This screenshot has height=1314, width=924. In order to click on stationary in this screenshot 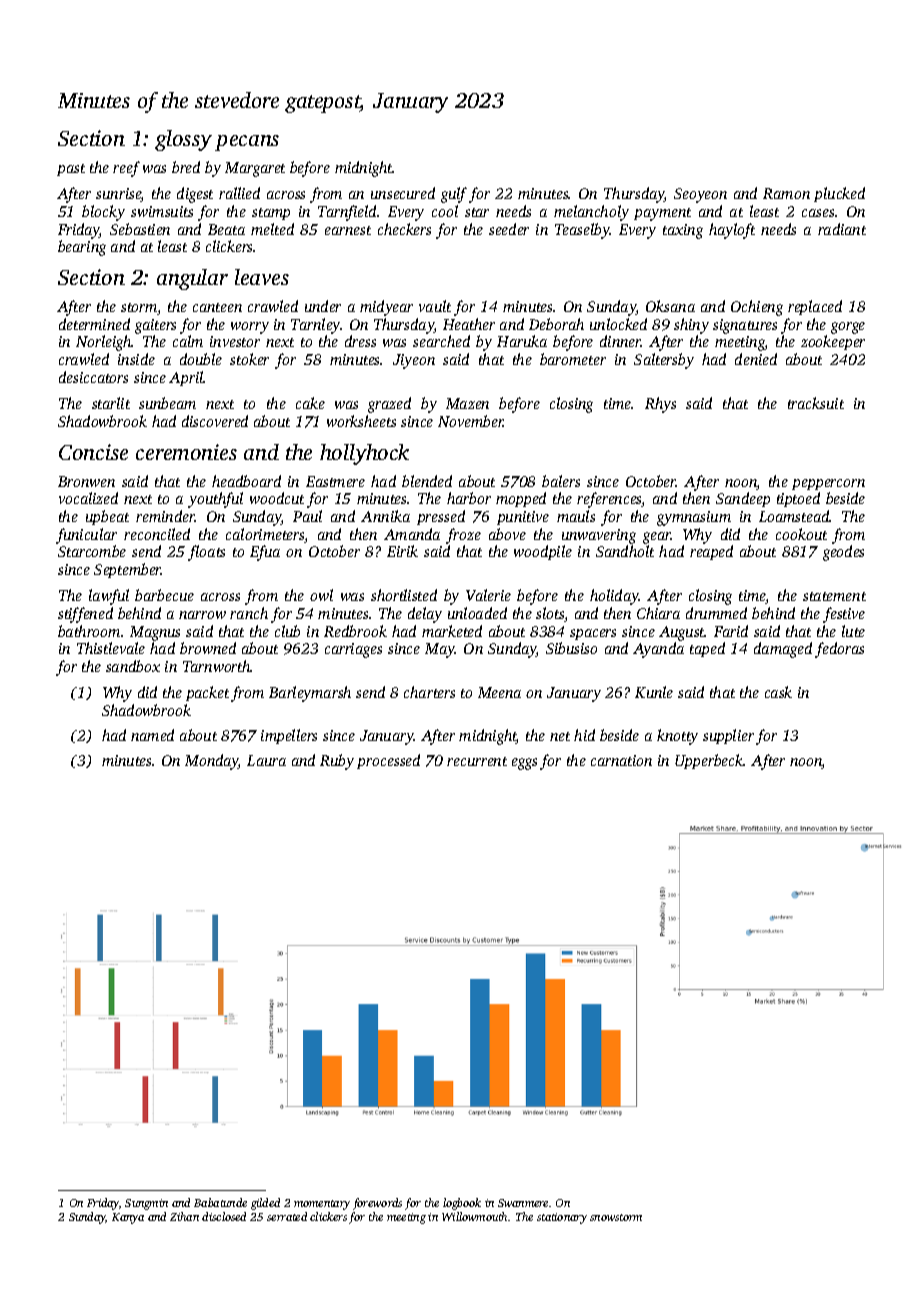, I will do `click(562, 1218)`.
